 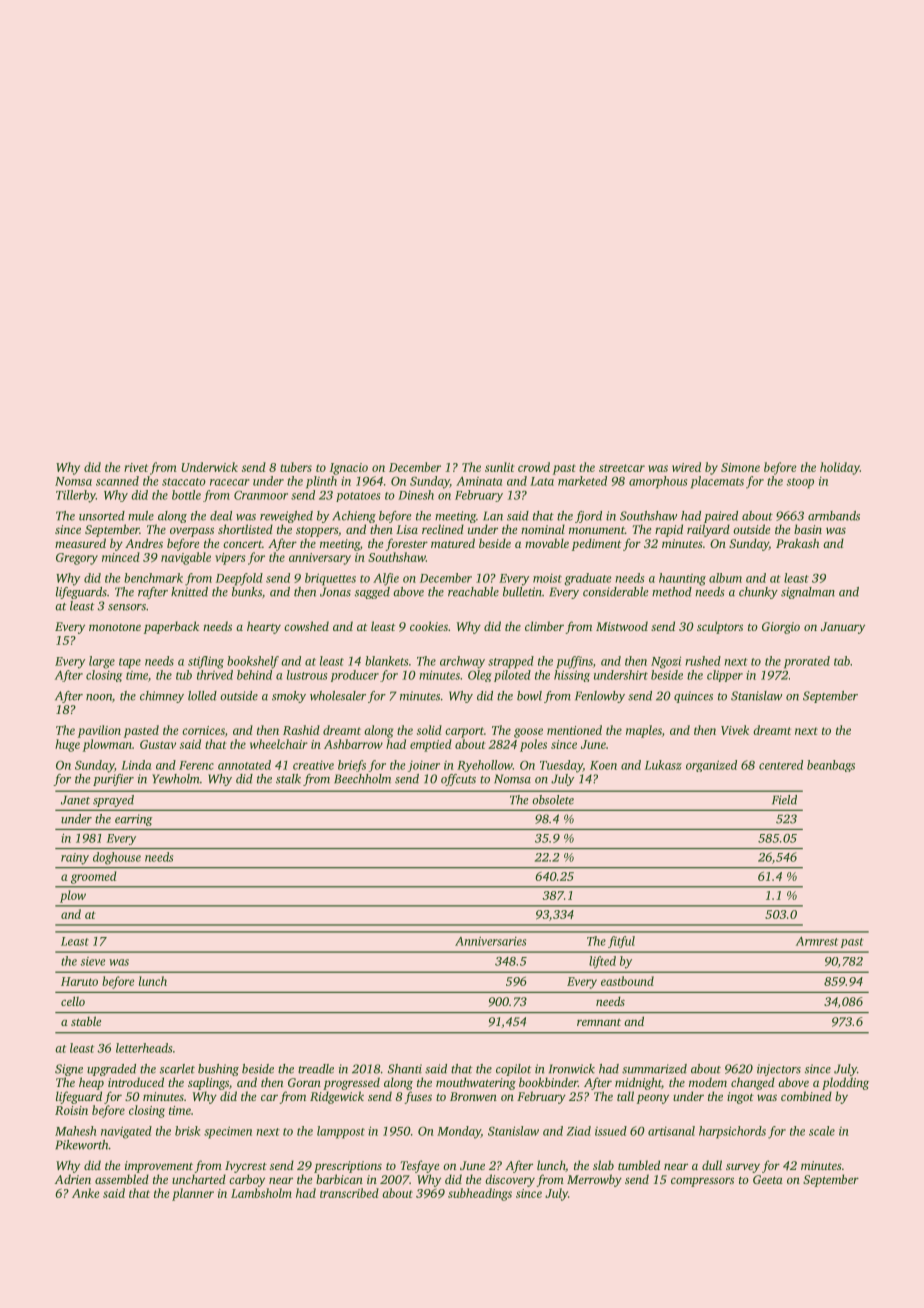 I want to click on considerable, so click(x=616, y=592).
